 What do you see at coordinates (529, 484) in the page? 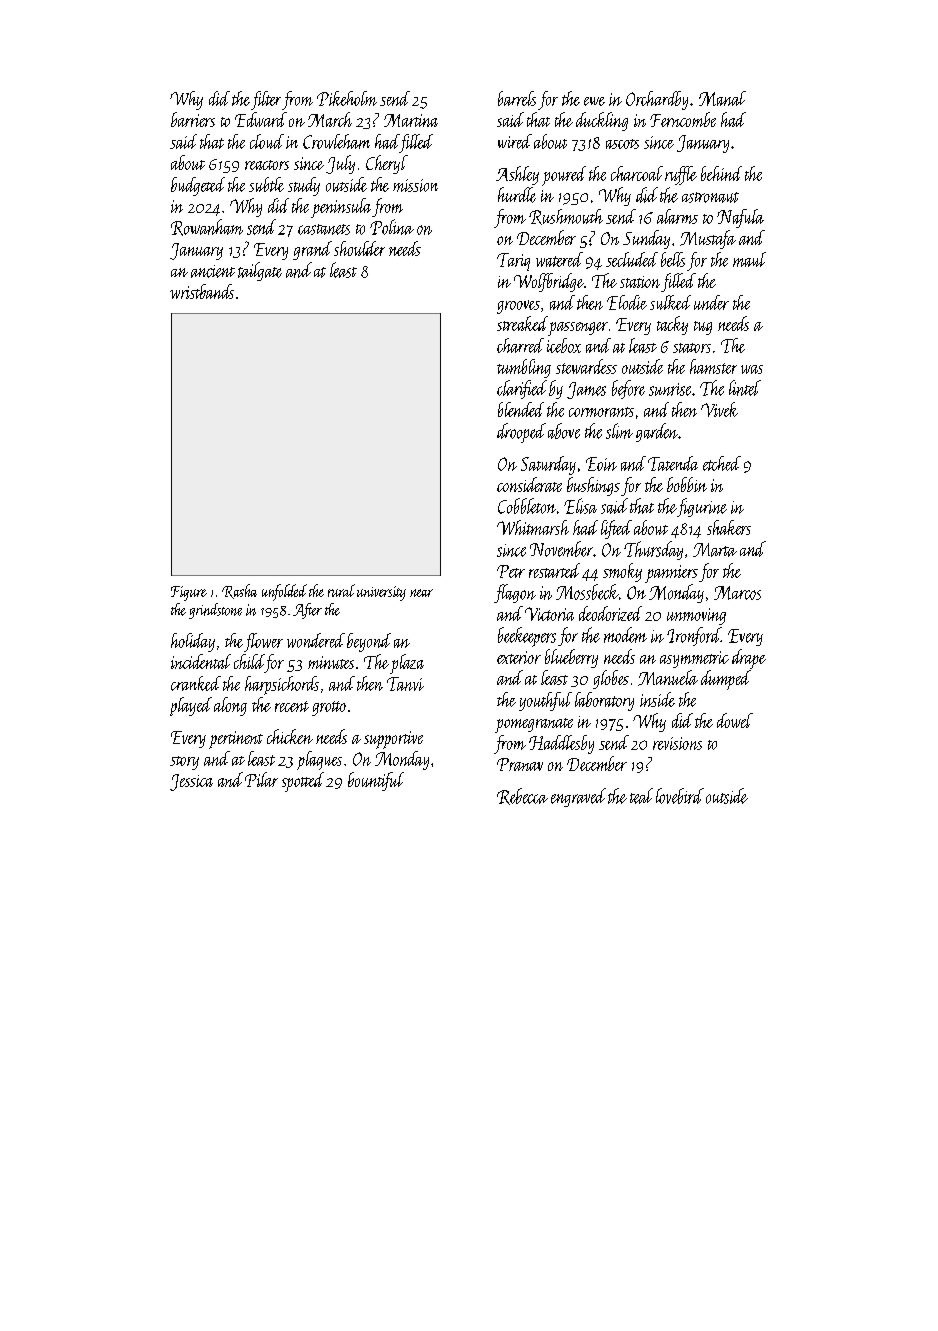
I see `considerate` at bounding box center [529, 484].
